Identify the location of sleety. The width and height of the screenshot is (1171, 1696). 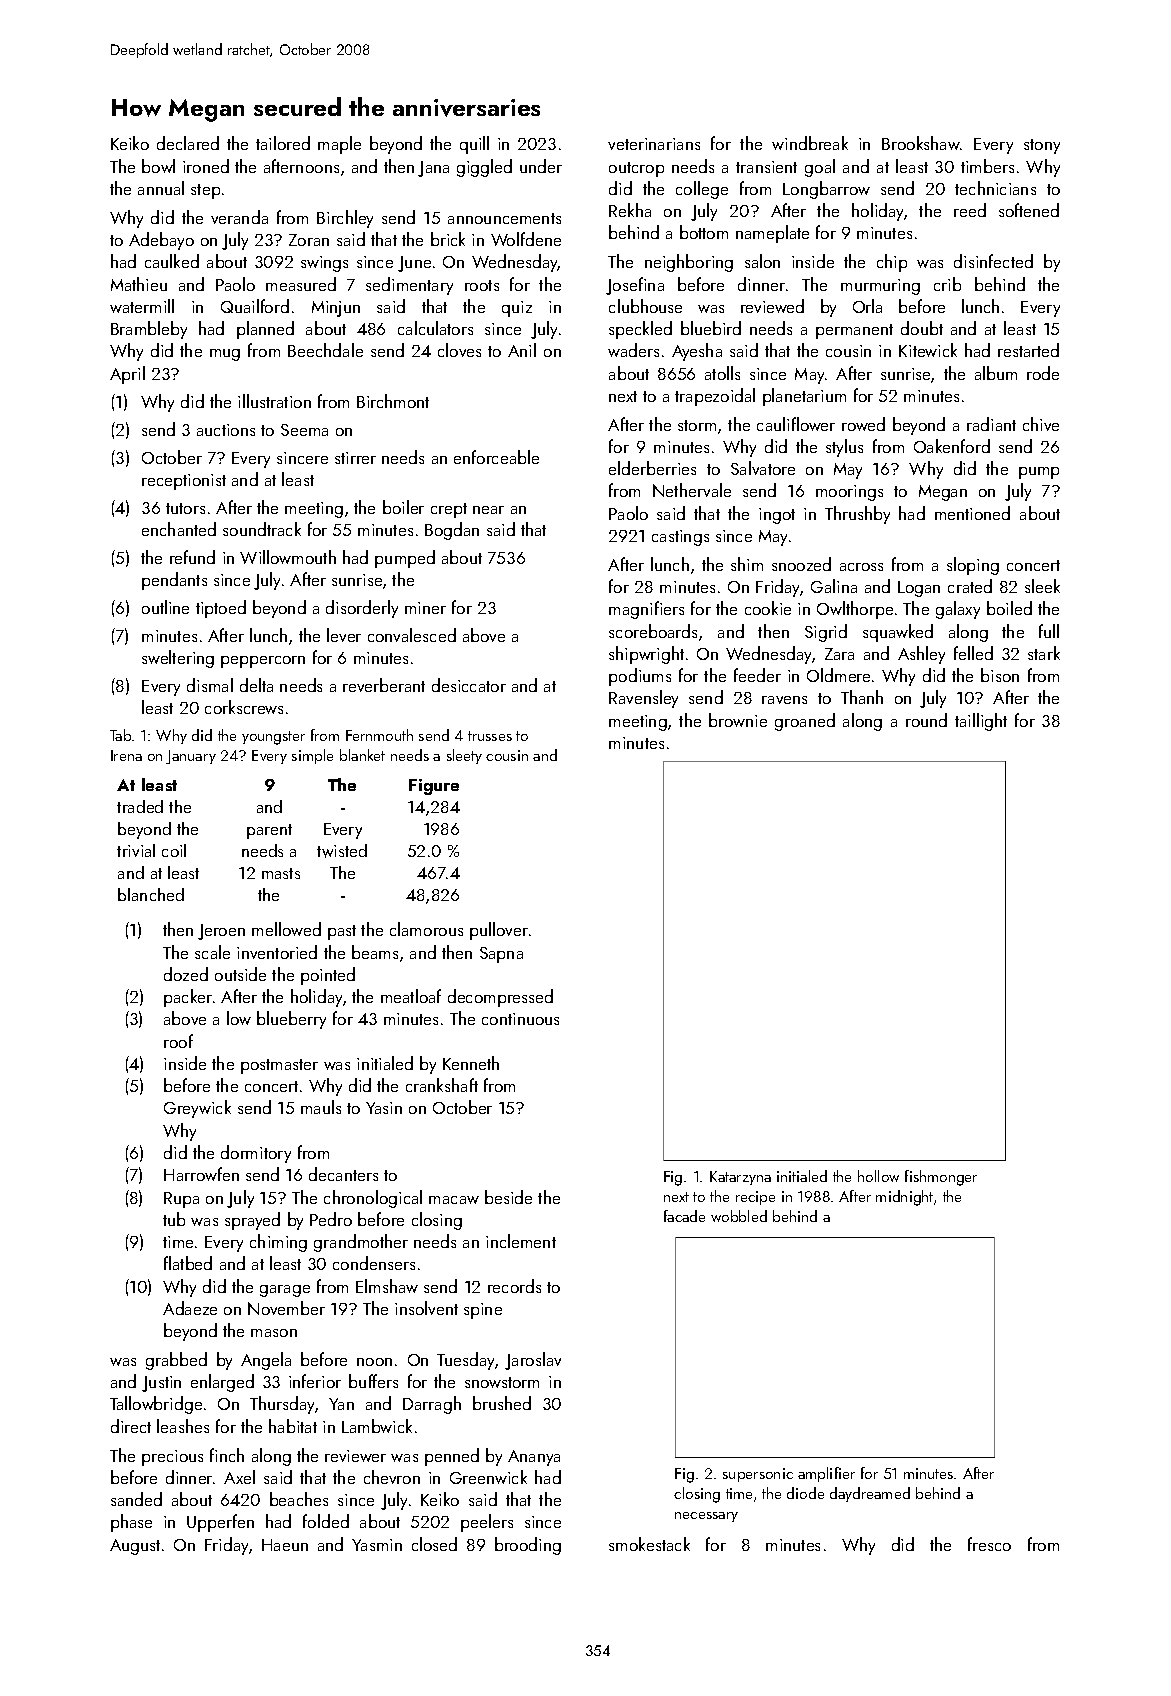
(464, 756).
